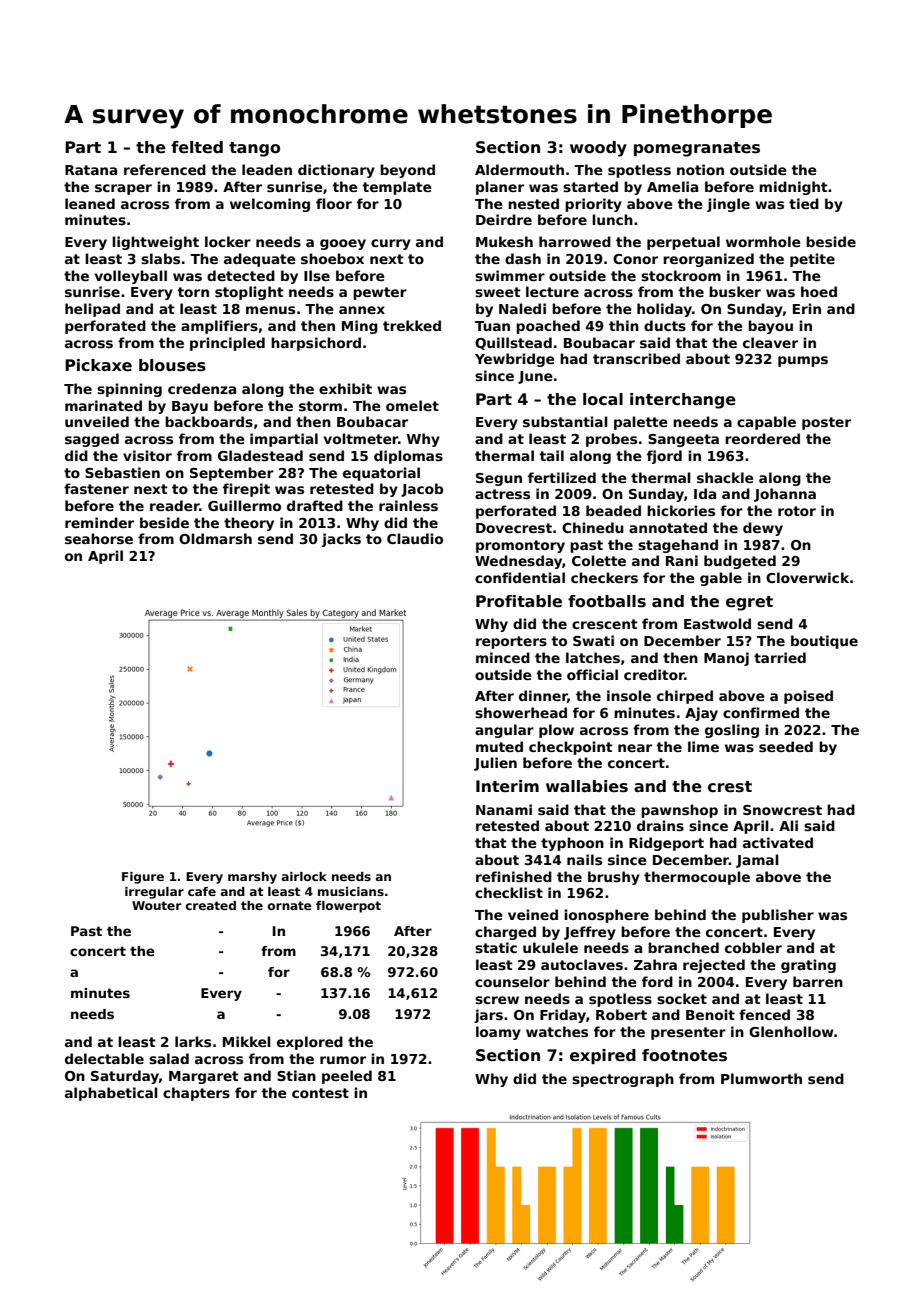 This document has height=1308, width=924. I want to click on woody, so click(598, 149).
